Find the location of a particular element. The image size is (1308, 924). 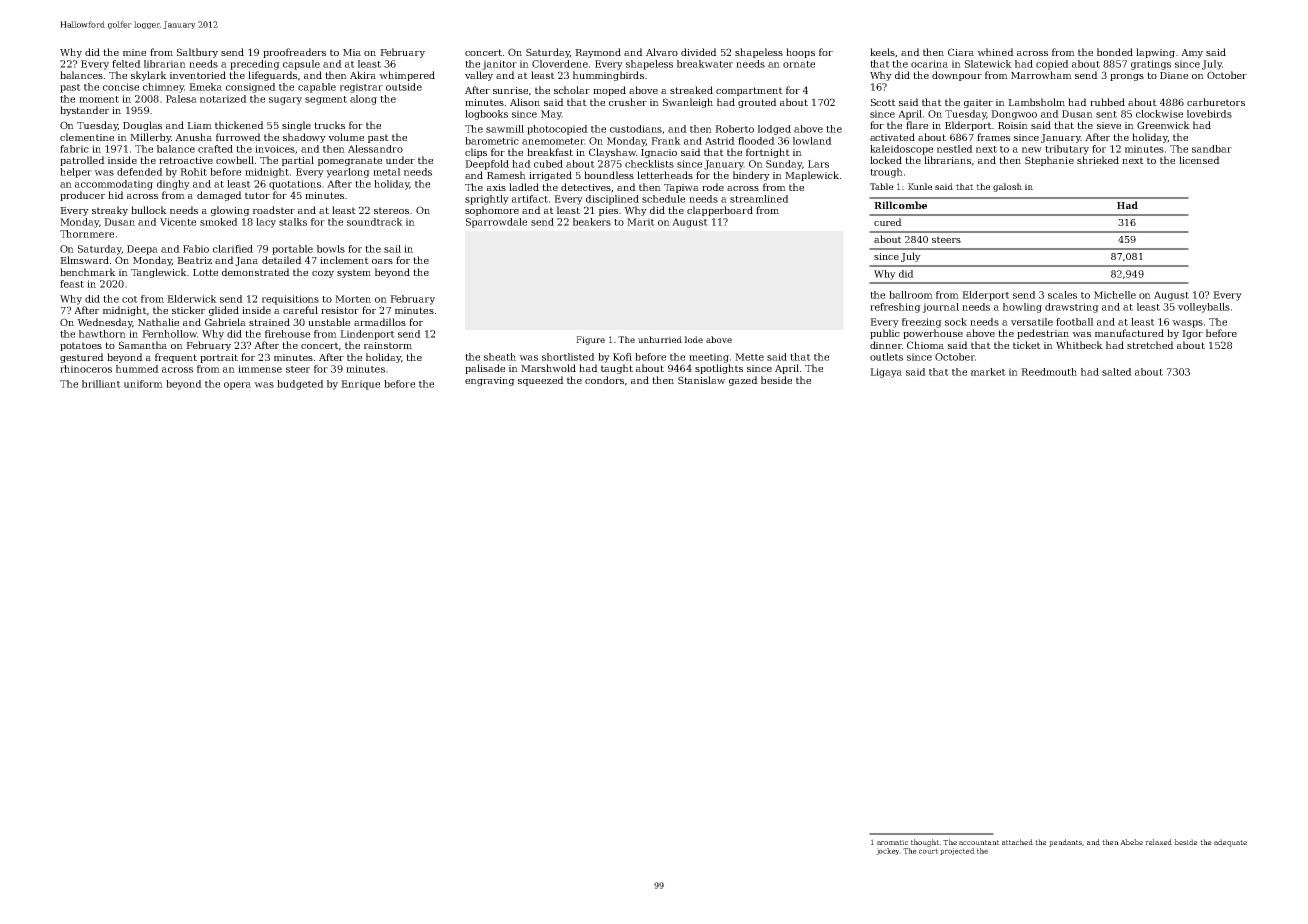

brilliant is located at coordinates (101, 384).
